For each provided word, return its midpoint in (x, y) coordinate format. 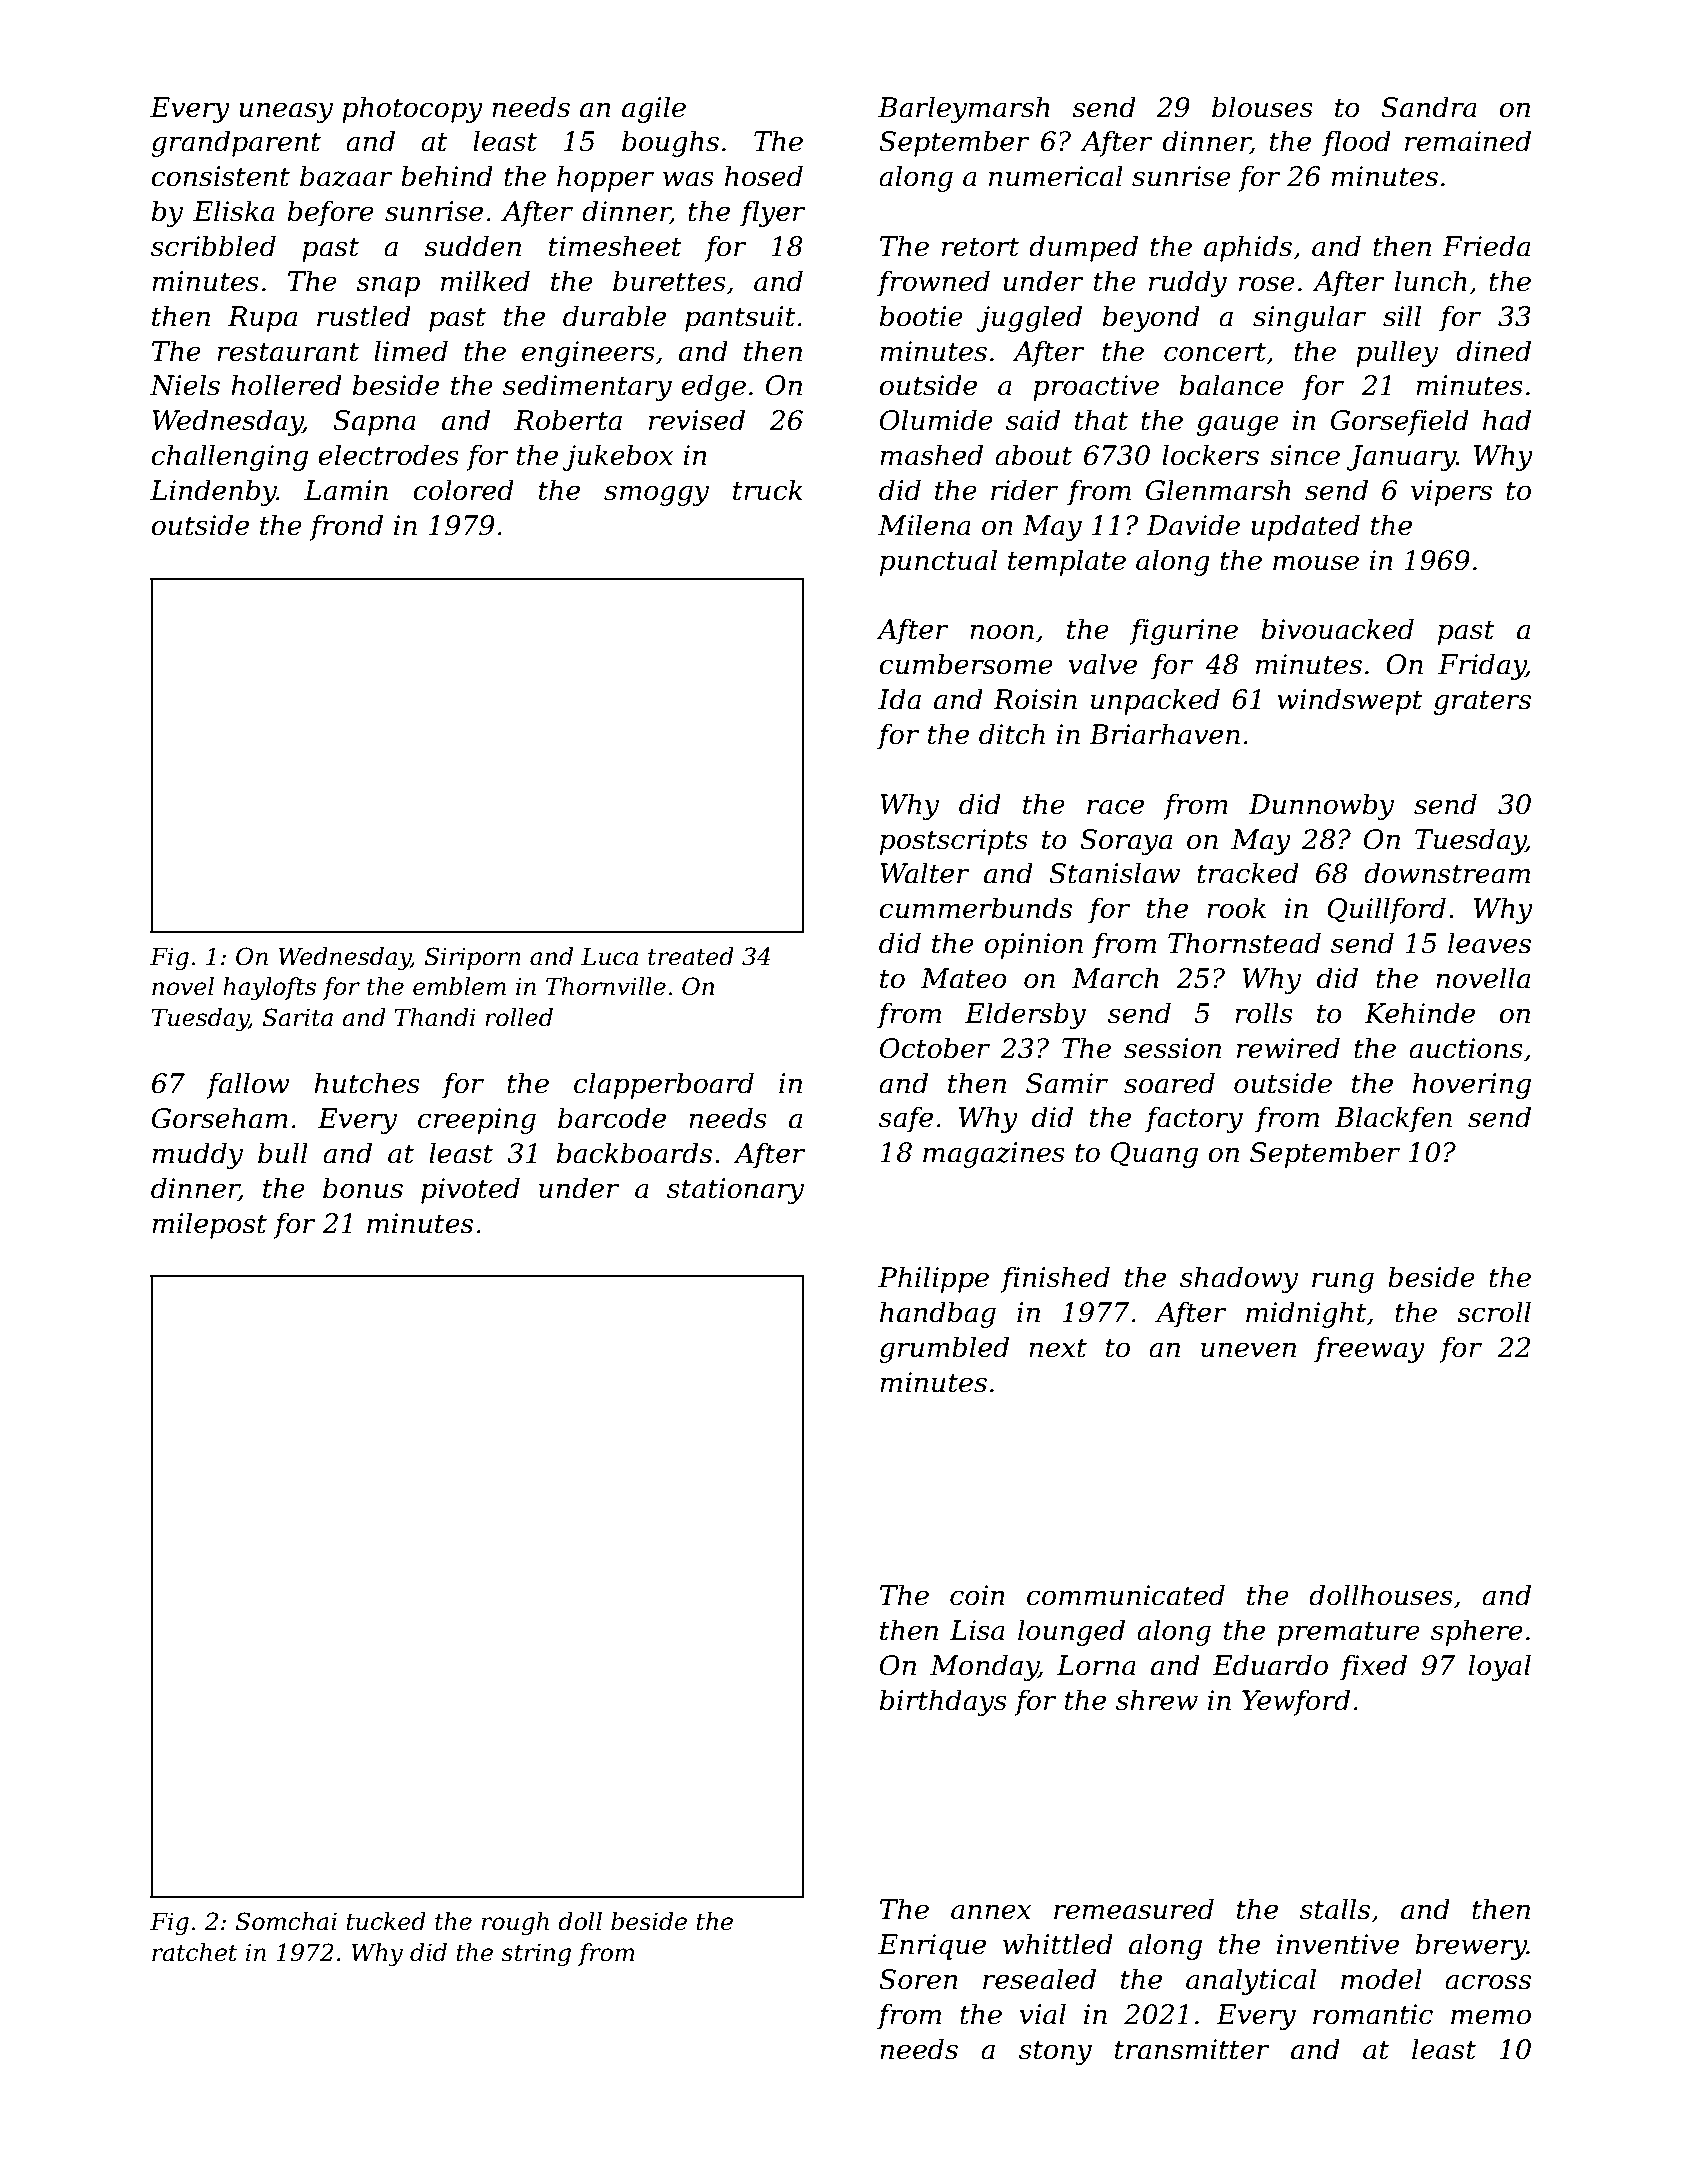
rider (1024, 490)
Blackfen (1393, 1119)
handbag (938, 1314)
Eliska (233, 211)
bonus (363, 1188)
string (536, 1954)
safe (906, 1119)
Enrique (932, 1947)
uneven (1248, 1350)
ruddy (1188, 283)
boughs (670, 143)
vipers (1451, 493)
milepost (209, 1225)
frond (346, 527)
